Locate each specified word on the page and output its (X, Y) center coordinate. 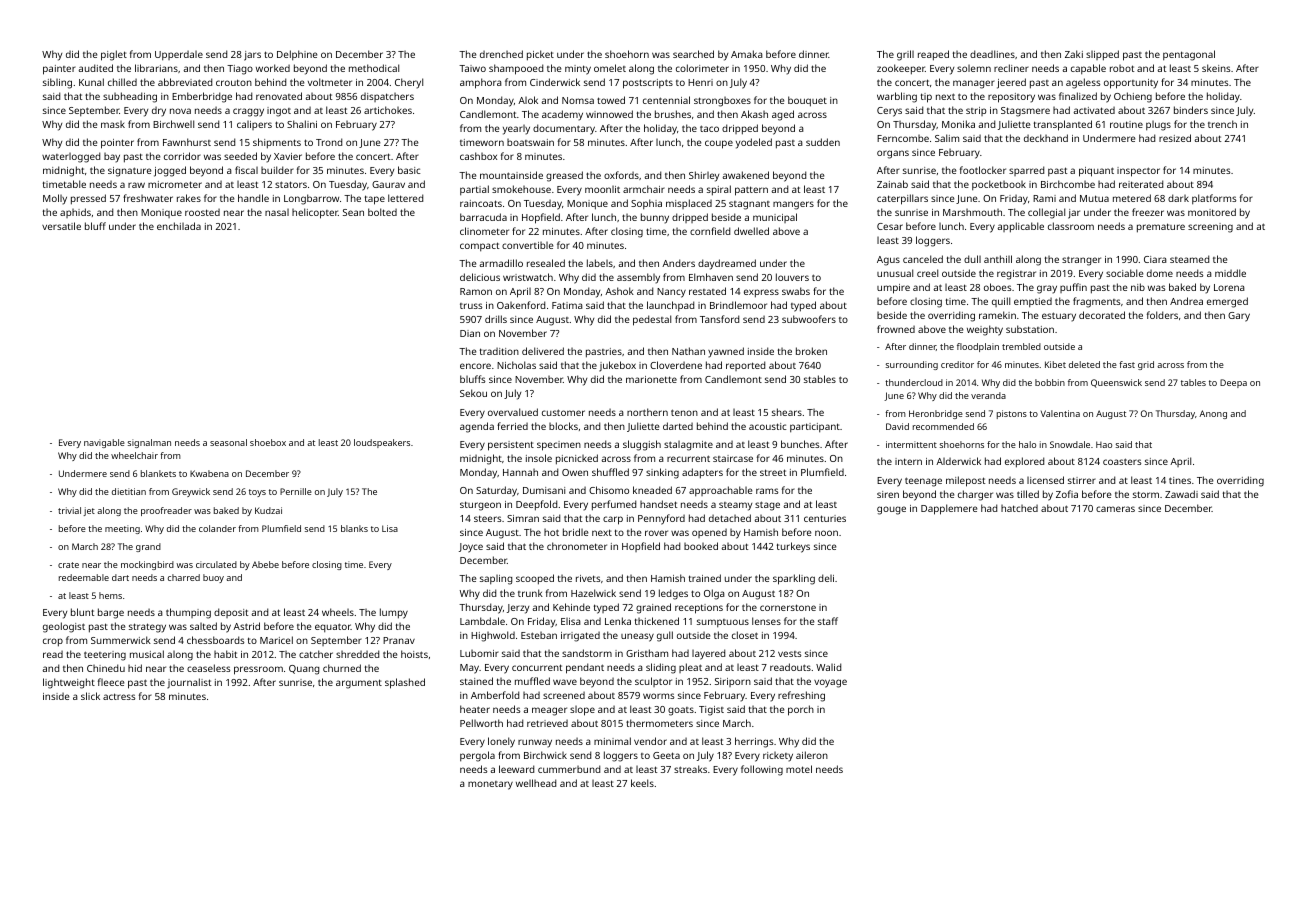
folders (1162, 315)
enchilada (179, 226)
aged (783, 115)
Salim (947, 138)
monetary (490, 785)
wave (565, 682)
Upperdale (179, 56)
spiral (719, 190)
